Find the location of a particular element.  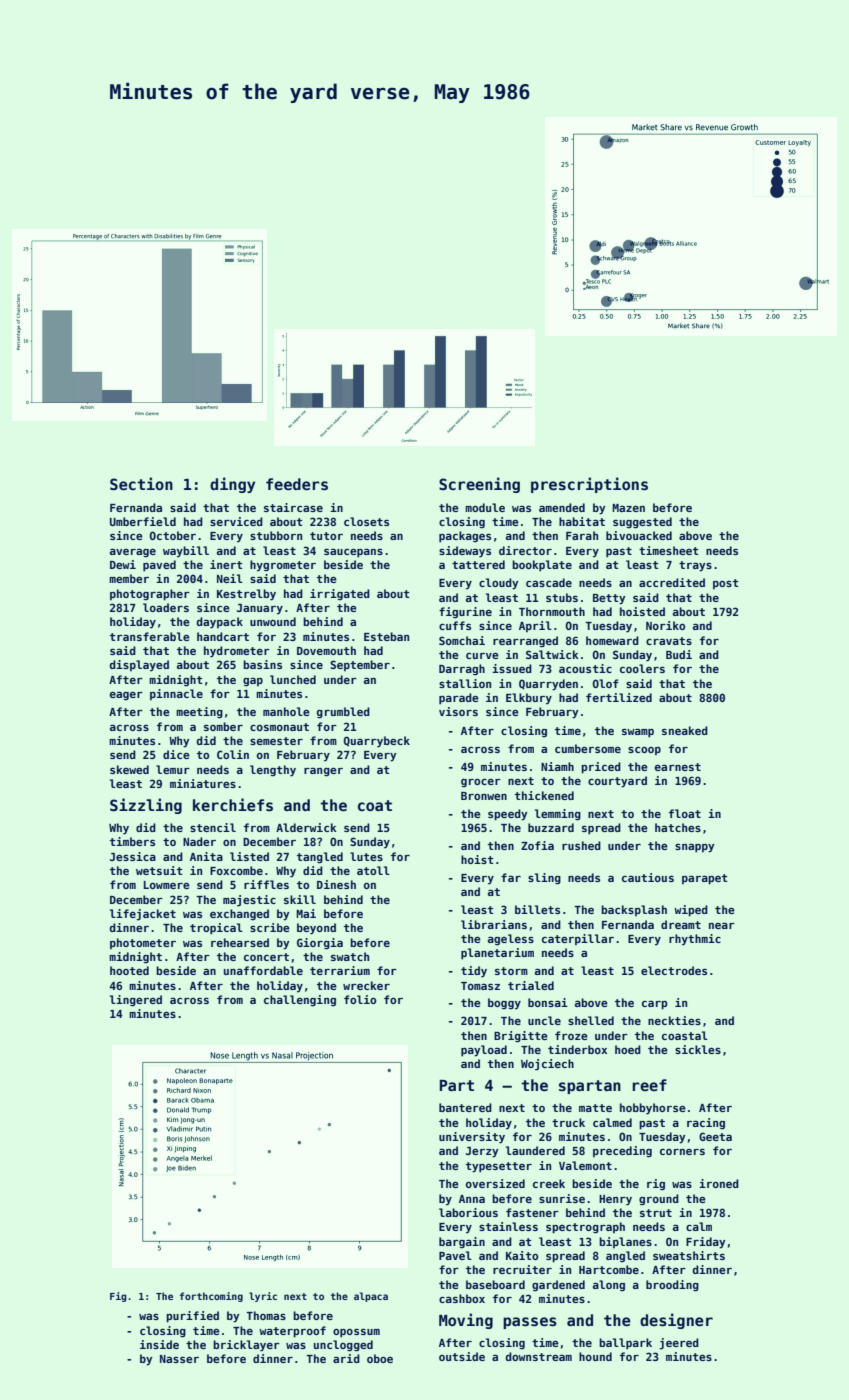

arid is located at coordinates (346, 1358).
